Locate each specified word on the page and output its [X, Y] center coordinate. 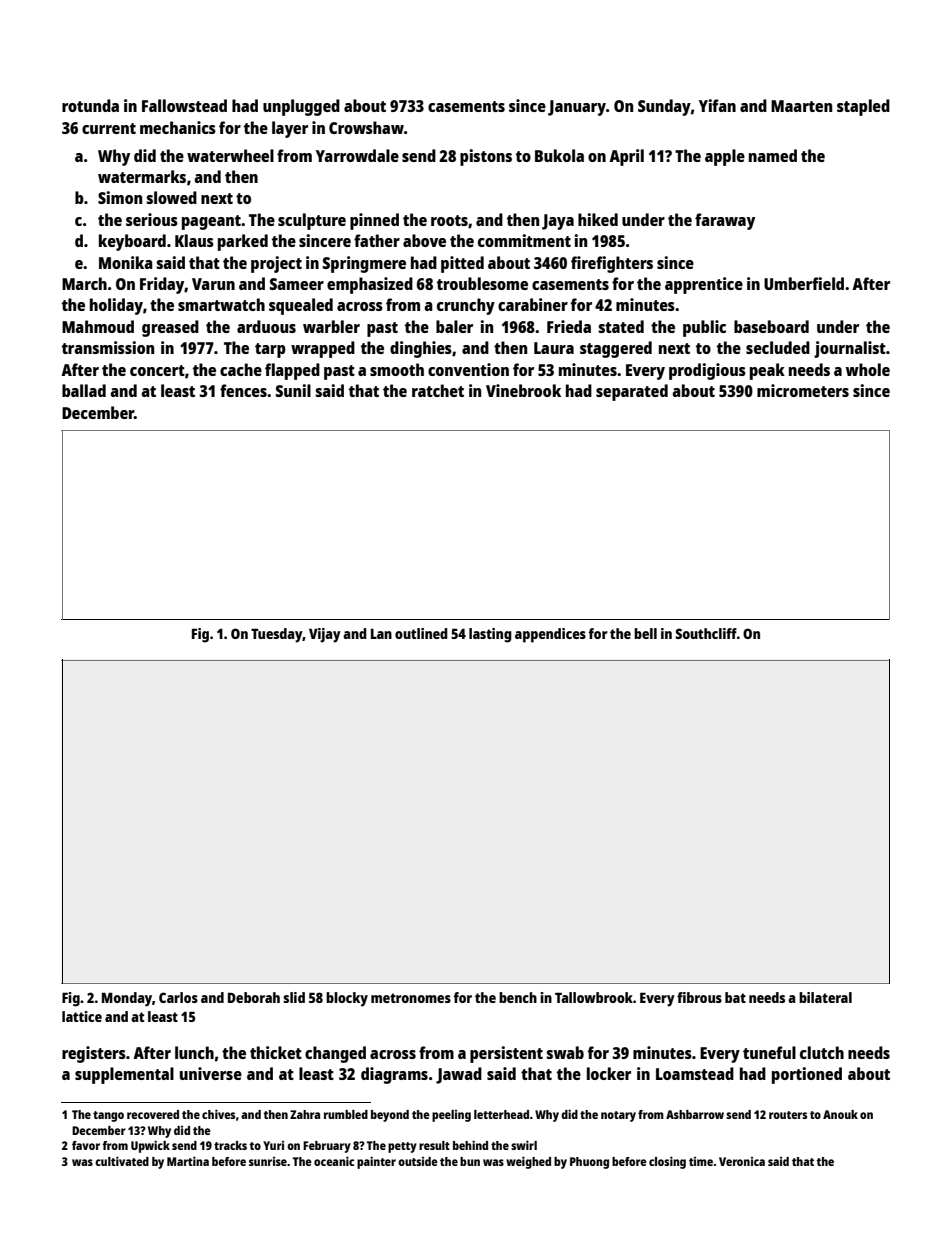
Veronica [742, 1161]
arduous [266, 326]
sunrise [268, 1161]
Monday [127, 999]
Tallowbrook [594, 997]
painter [376, 1162]
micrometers [803, 390]
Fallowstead [184, 105]
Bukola [559, 155]
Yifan [717, 105]
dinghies [421, 349]
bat [735, 997]
